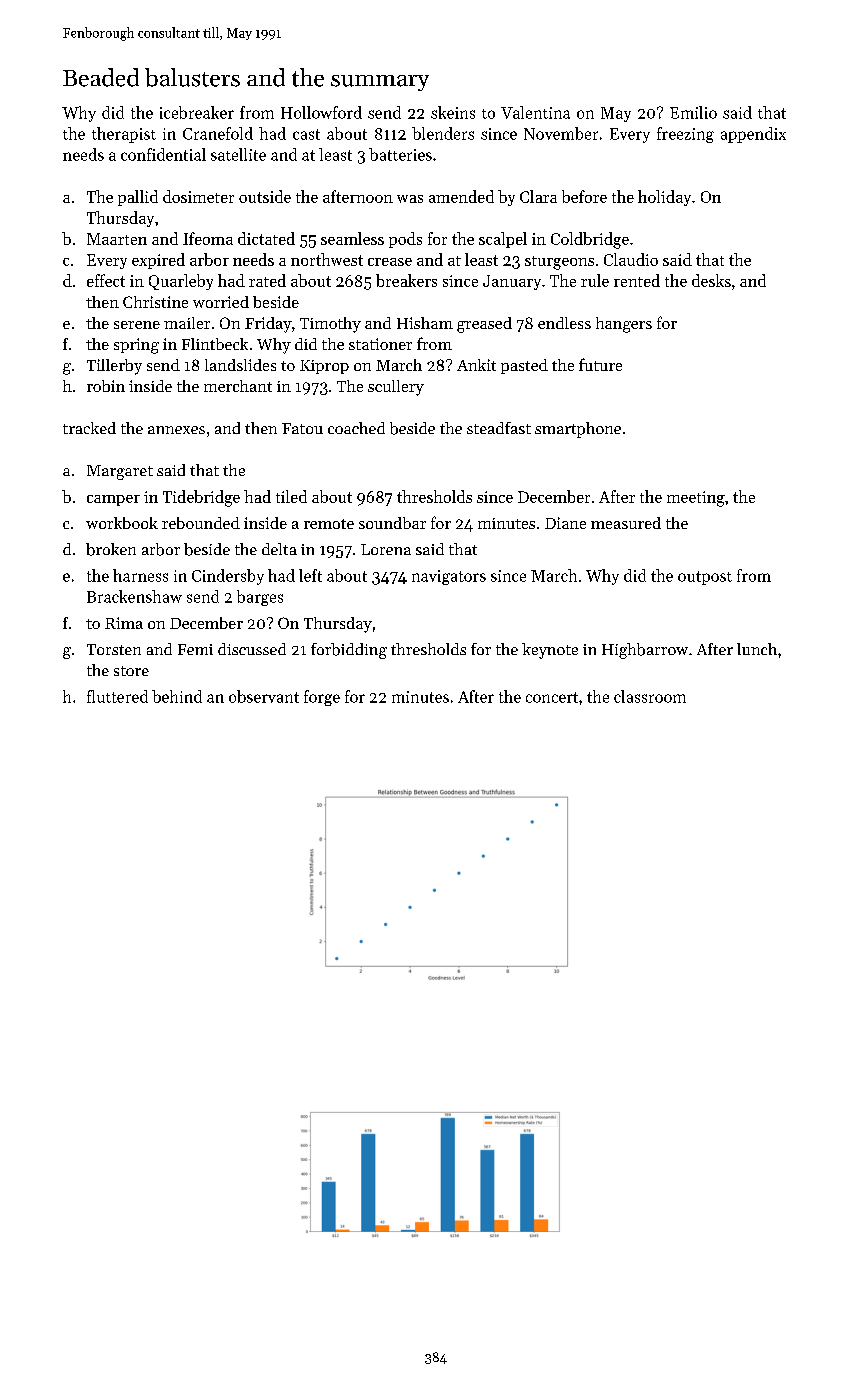  I want to click on keynote, so click(550, 651).
